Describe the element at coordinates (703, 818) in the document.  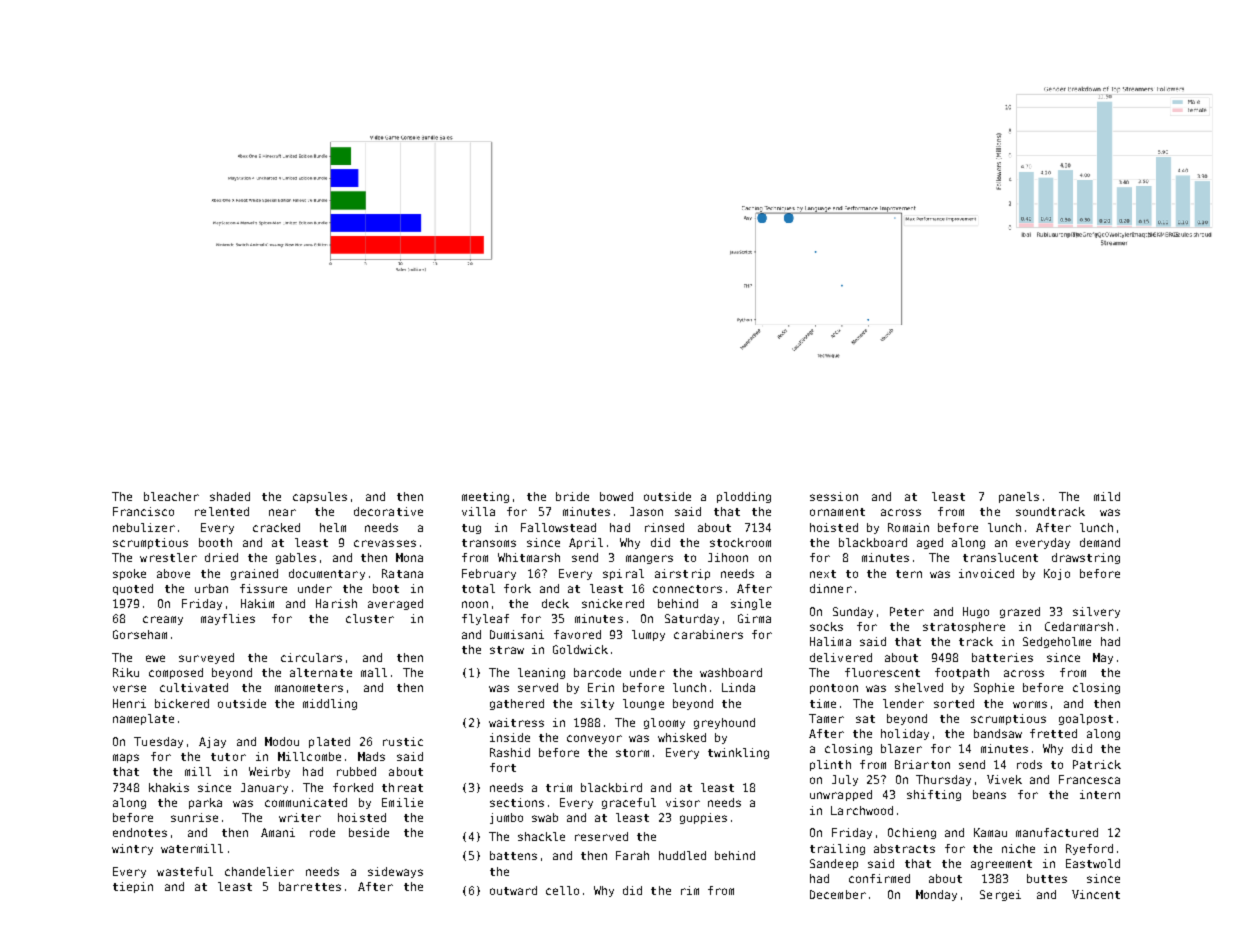
I see `guppies` at that location.
